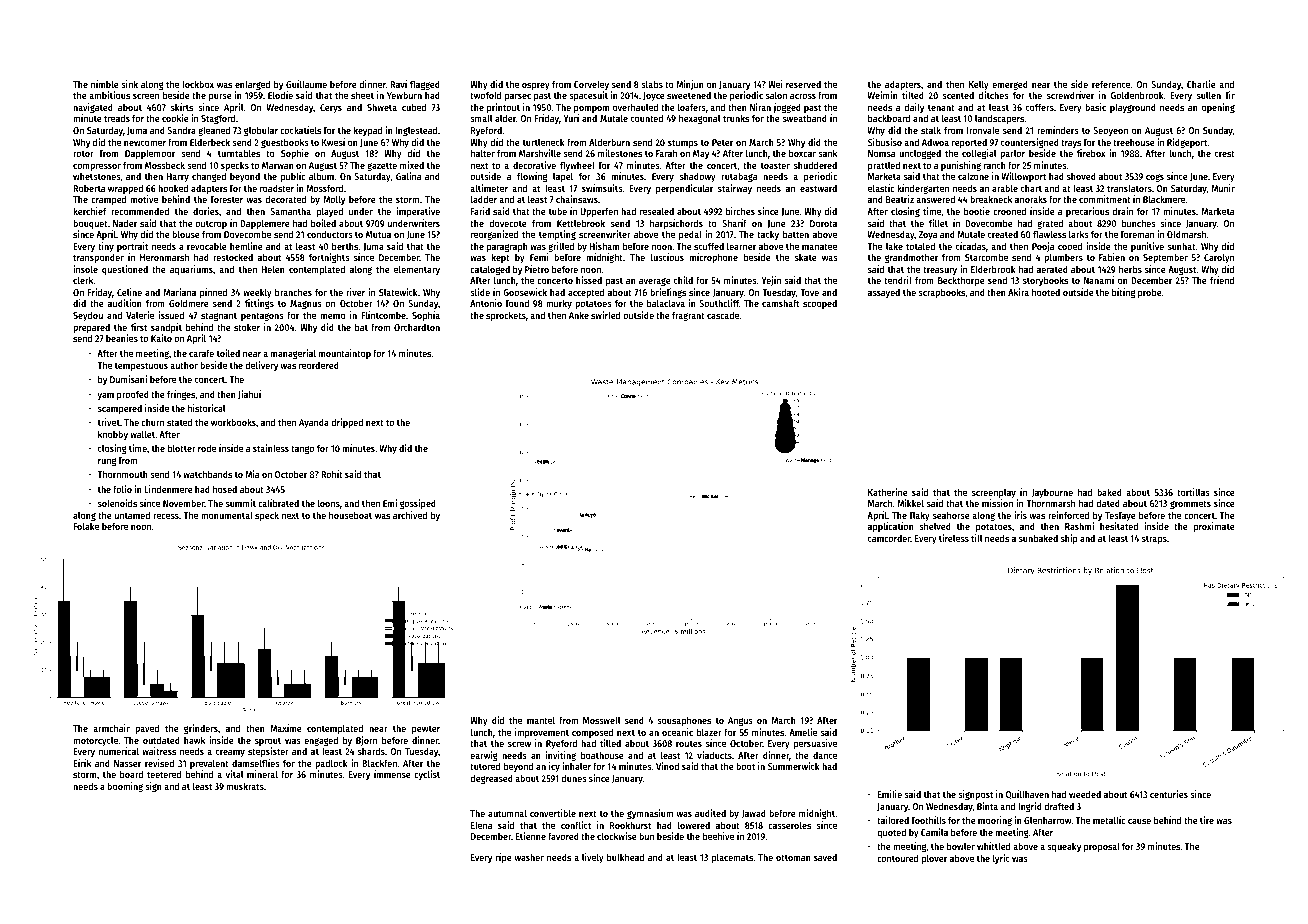 This screenshot has width=1308, height=924. I want to click on Guillaume, so click(306, 84).
